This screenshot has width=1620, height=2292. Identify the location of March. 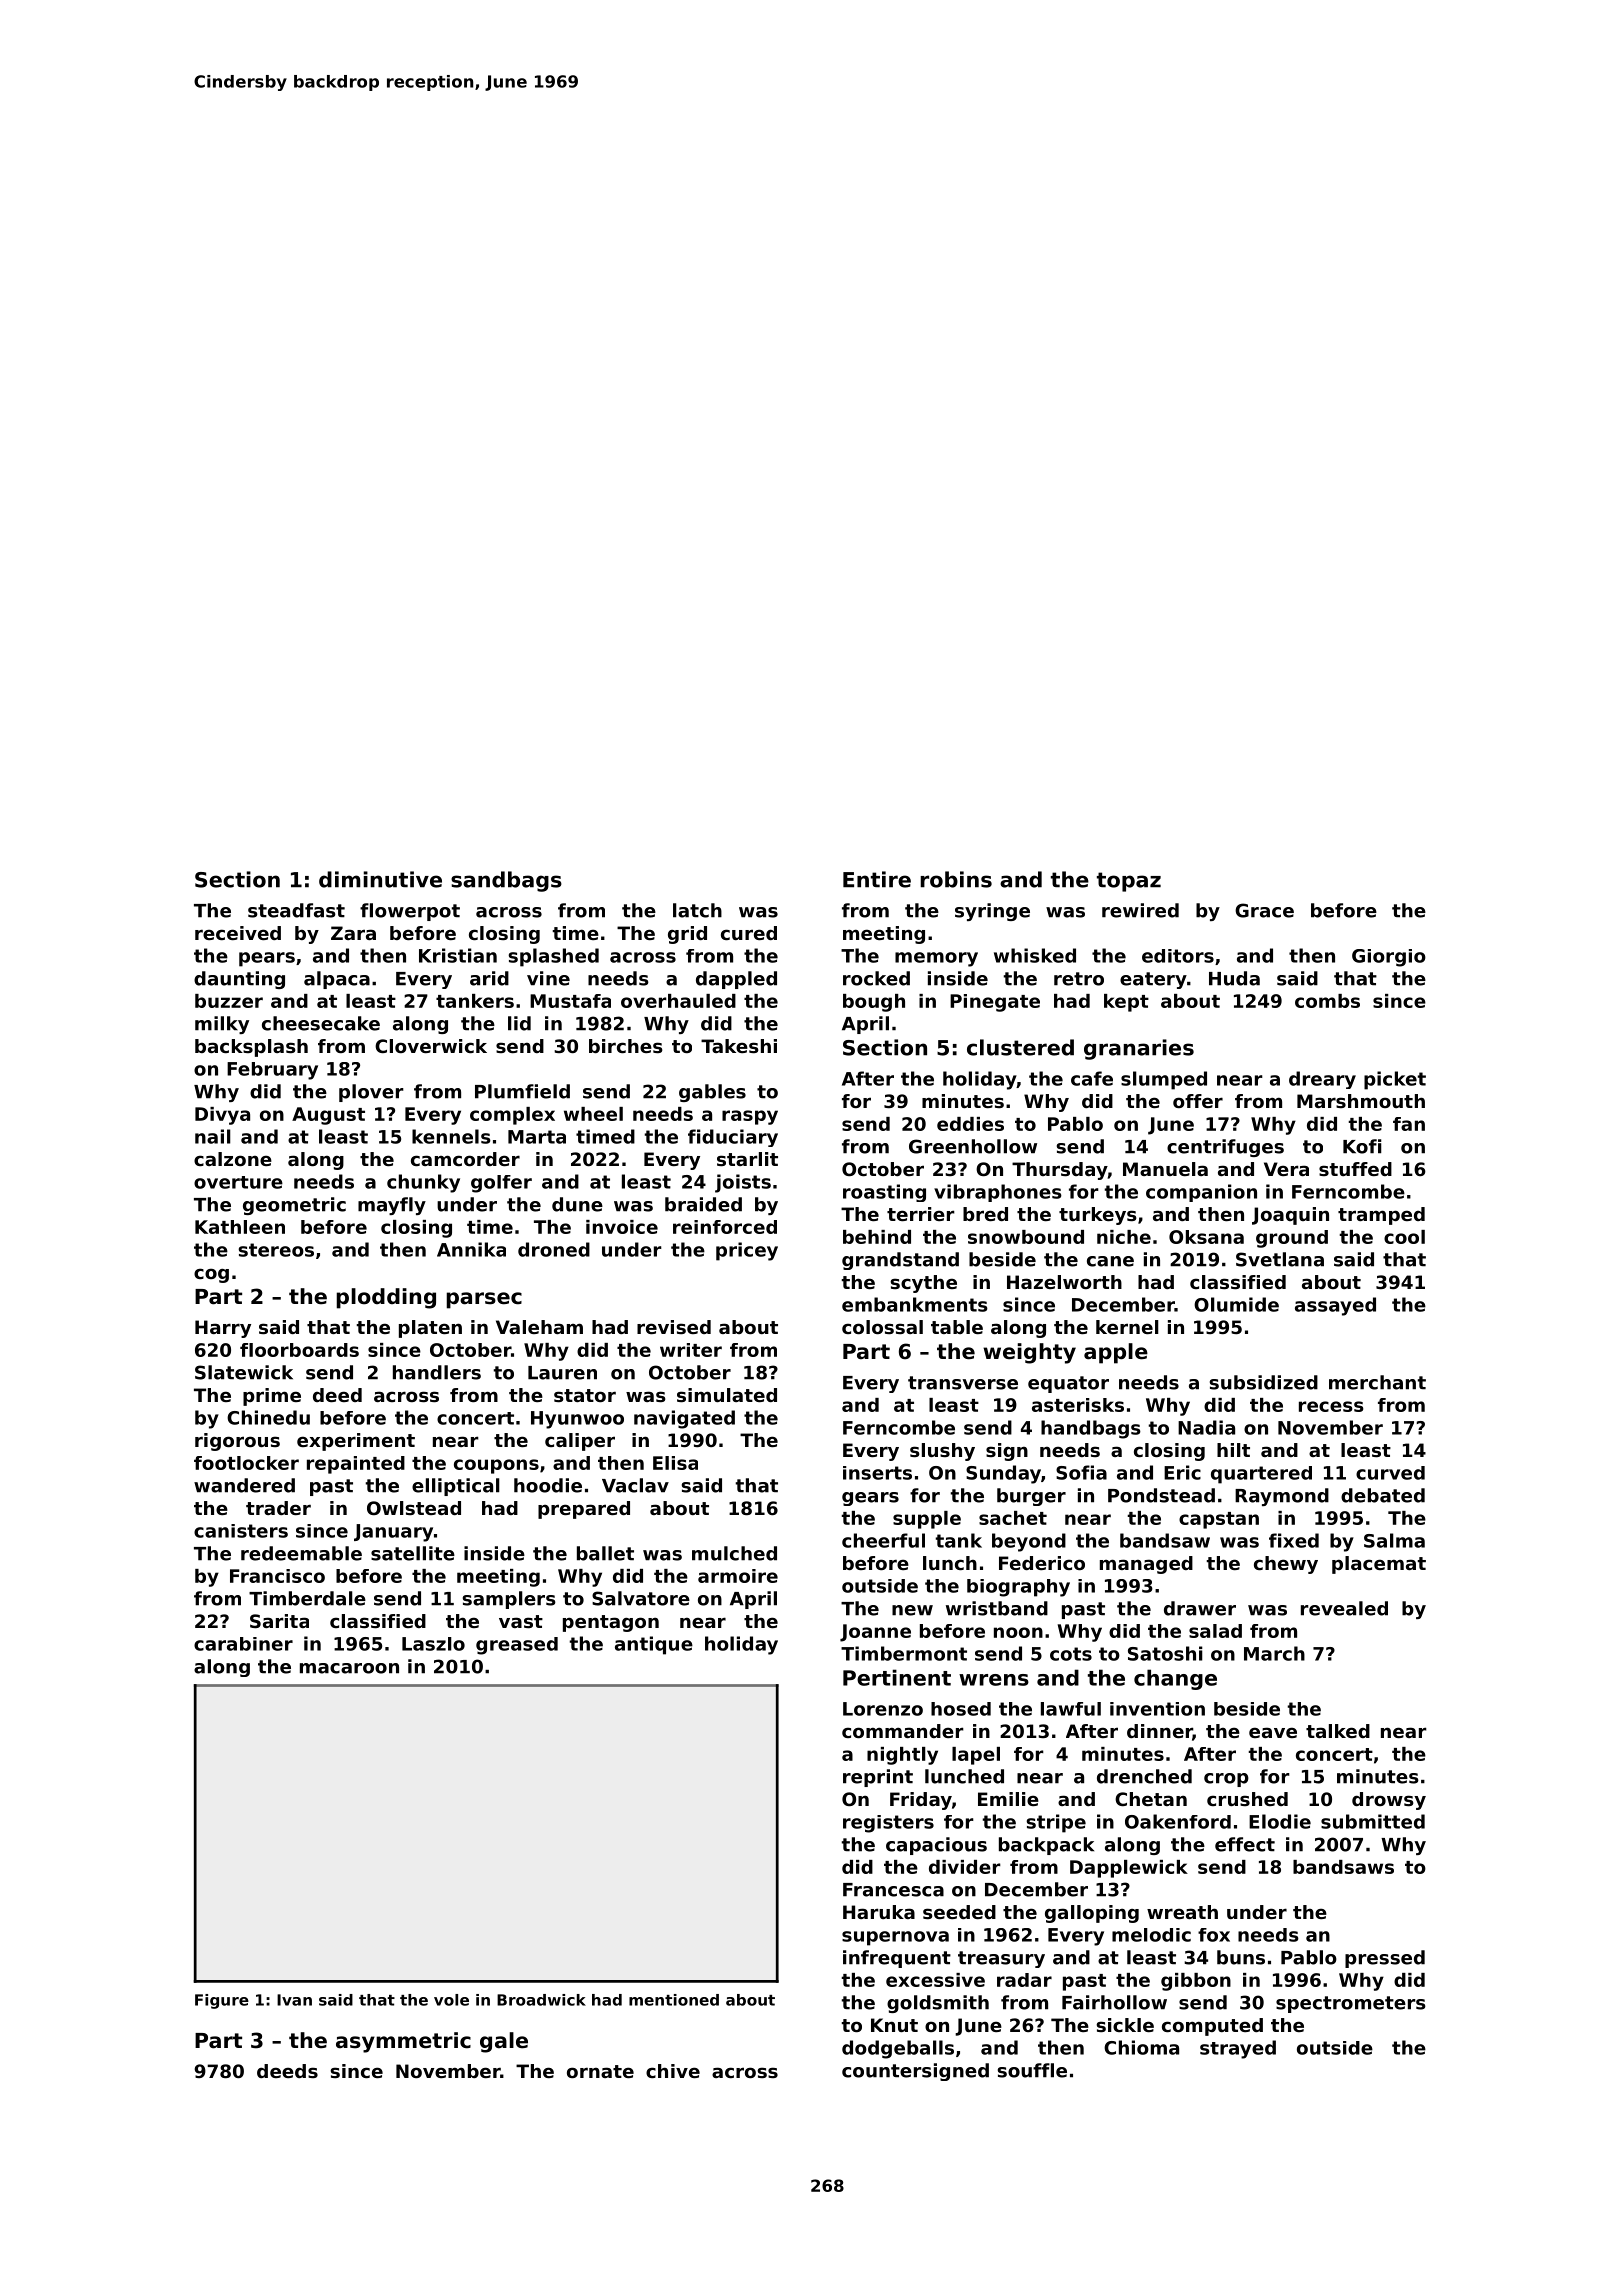
(1274, 1653).
